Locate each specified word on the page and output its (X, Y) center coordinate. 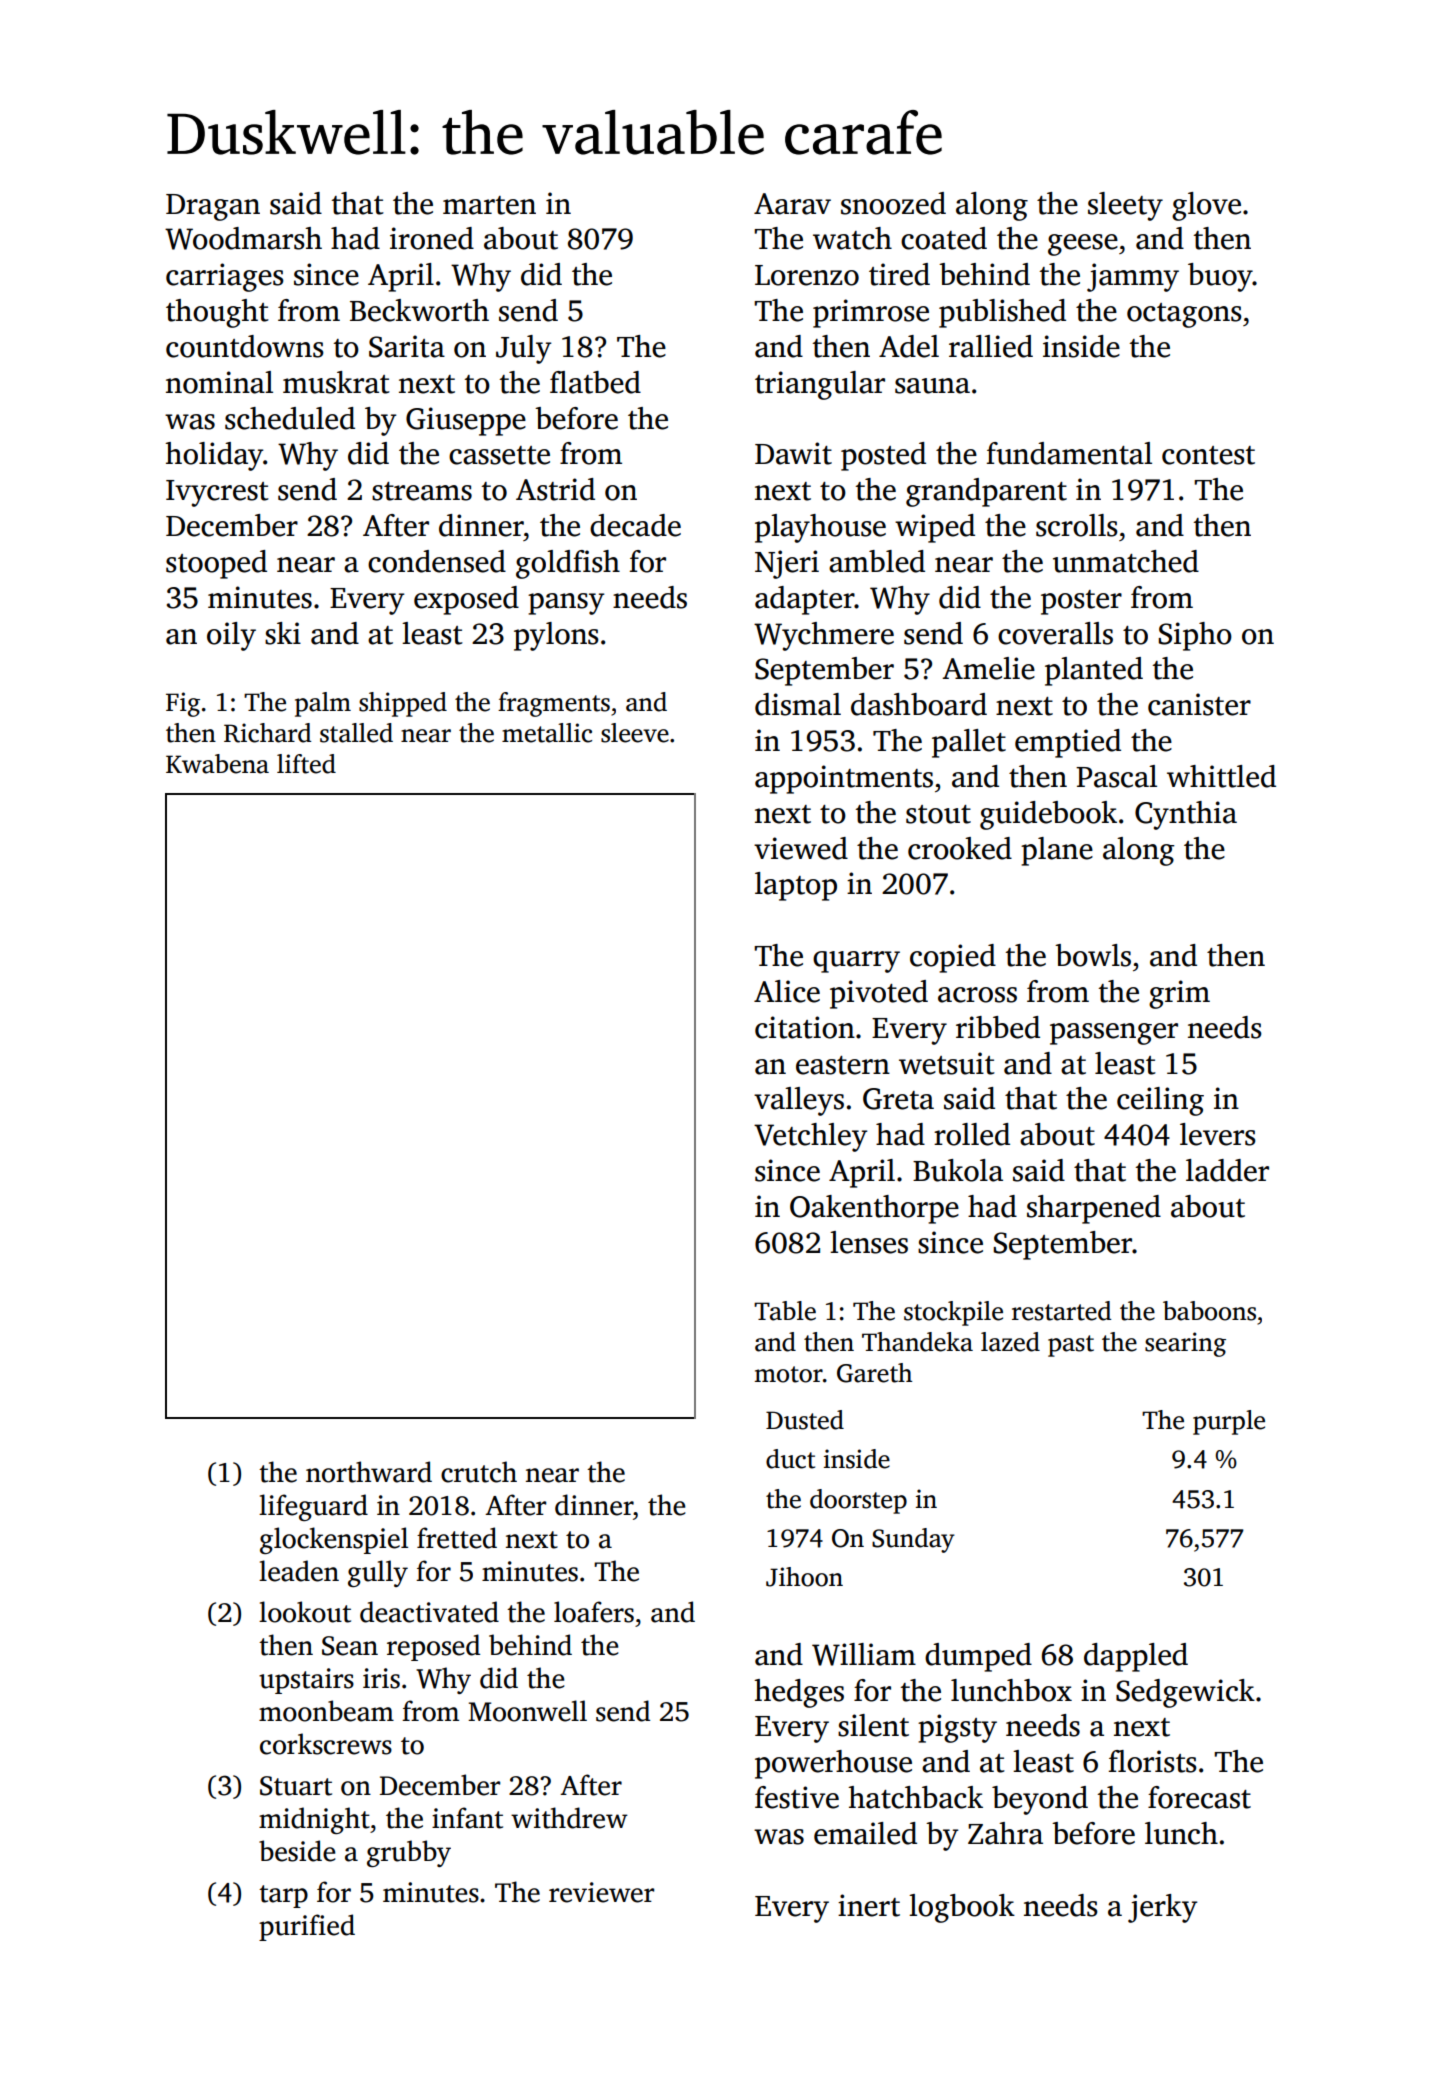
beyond (1040, 1800)
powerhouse (833, 1764)
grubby (409, 1853)
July (523, 349)
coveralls (1055, 633)
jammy (1133, 277)
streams (422, 491)
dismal (798, 704)
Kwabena (217, 764)
